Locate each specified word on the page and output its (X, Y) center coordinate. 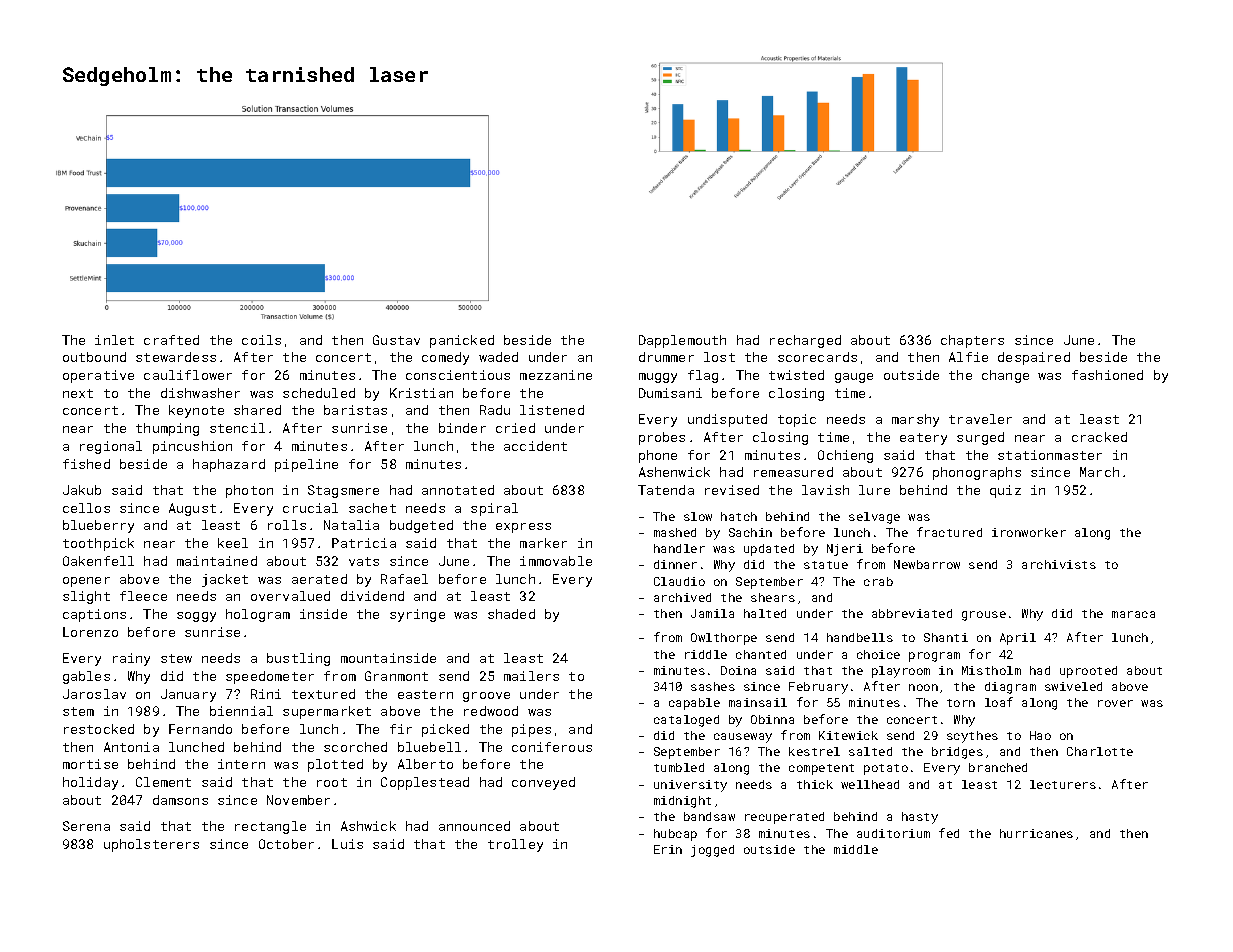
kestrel (814, 751)
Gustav (396, 340)
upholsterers (151, 845)
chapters (972, 341)
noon (923, 687)
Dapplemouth (682, 341)
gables (86, 677)
